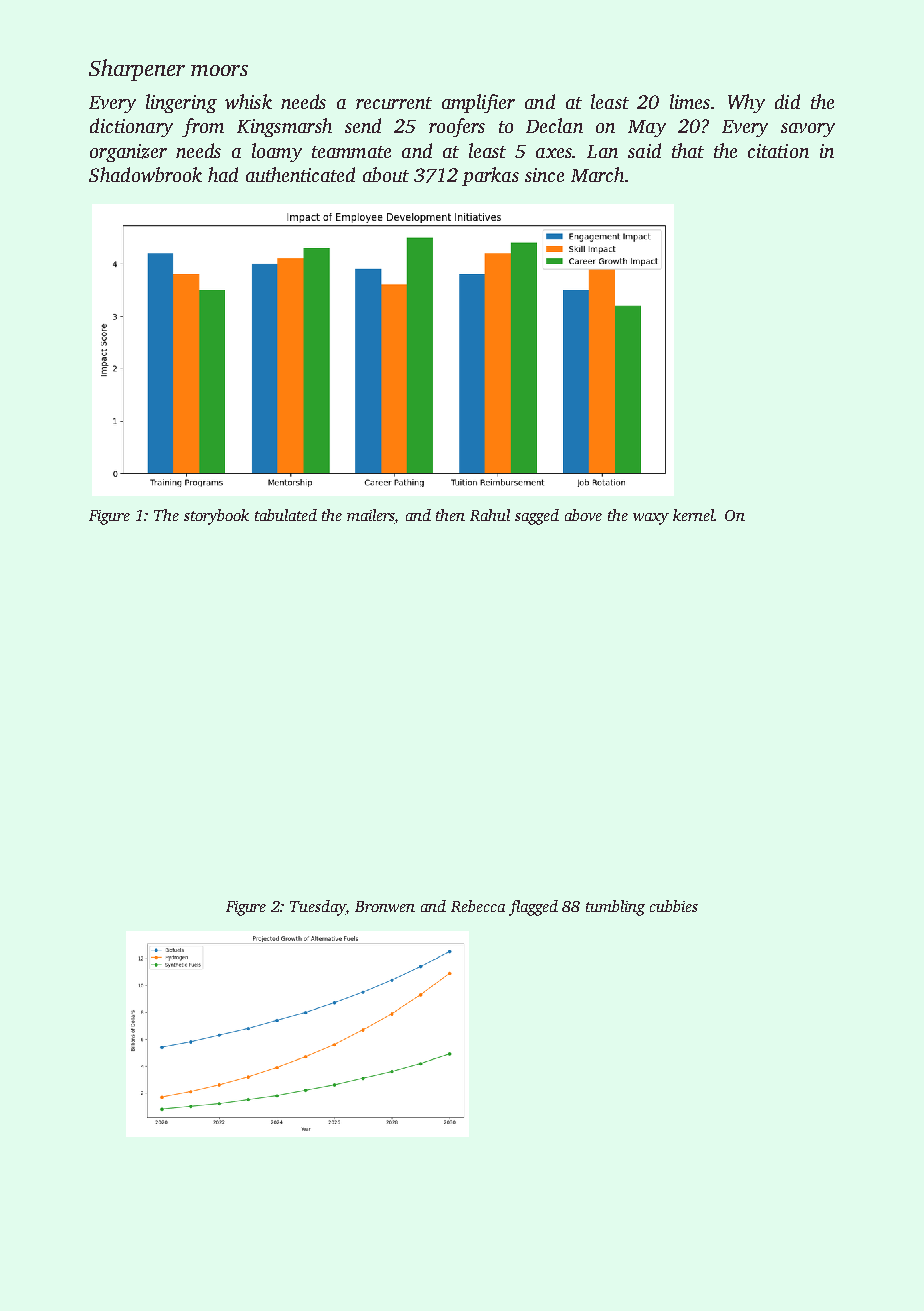 This document has width=924, height=1311. What do you see at coordinates (690, 101) in the document?
I see `limes` at bounding box center [690, 101].
